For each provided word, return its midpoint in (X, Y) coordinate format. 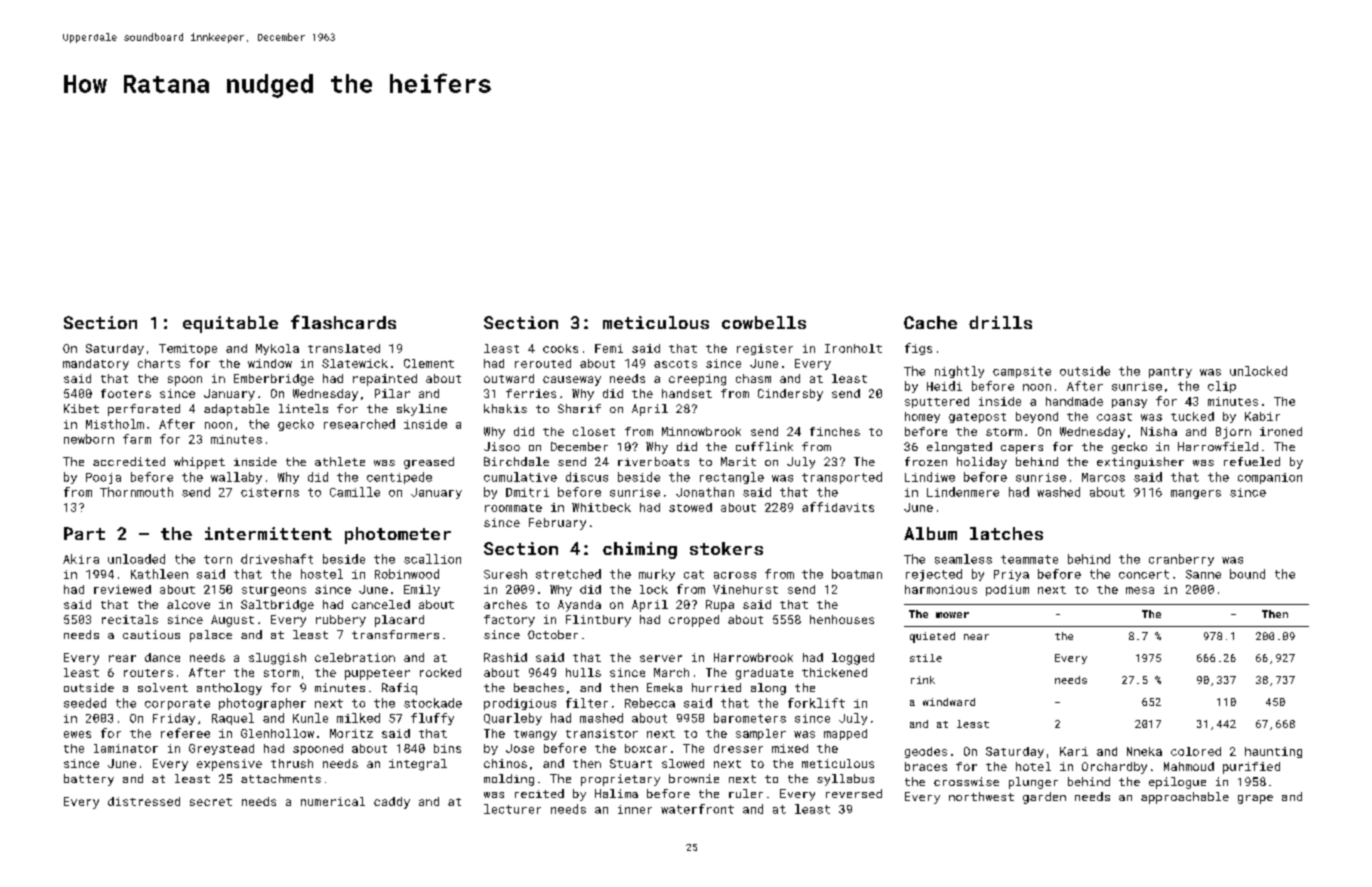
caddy (392, 803)
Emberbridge (274, 380)
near (976, 637)
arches (505, 604)
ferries (531, 393)
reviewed (122, 589)
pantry (1170, 372)
